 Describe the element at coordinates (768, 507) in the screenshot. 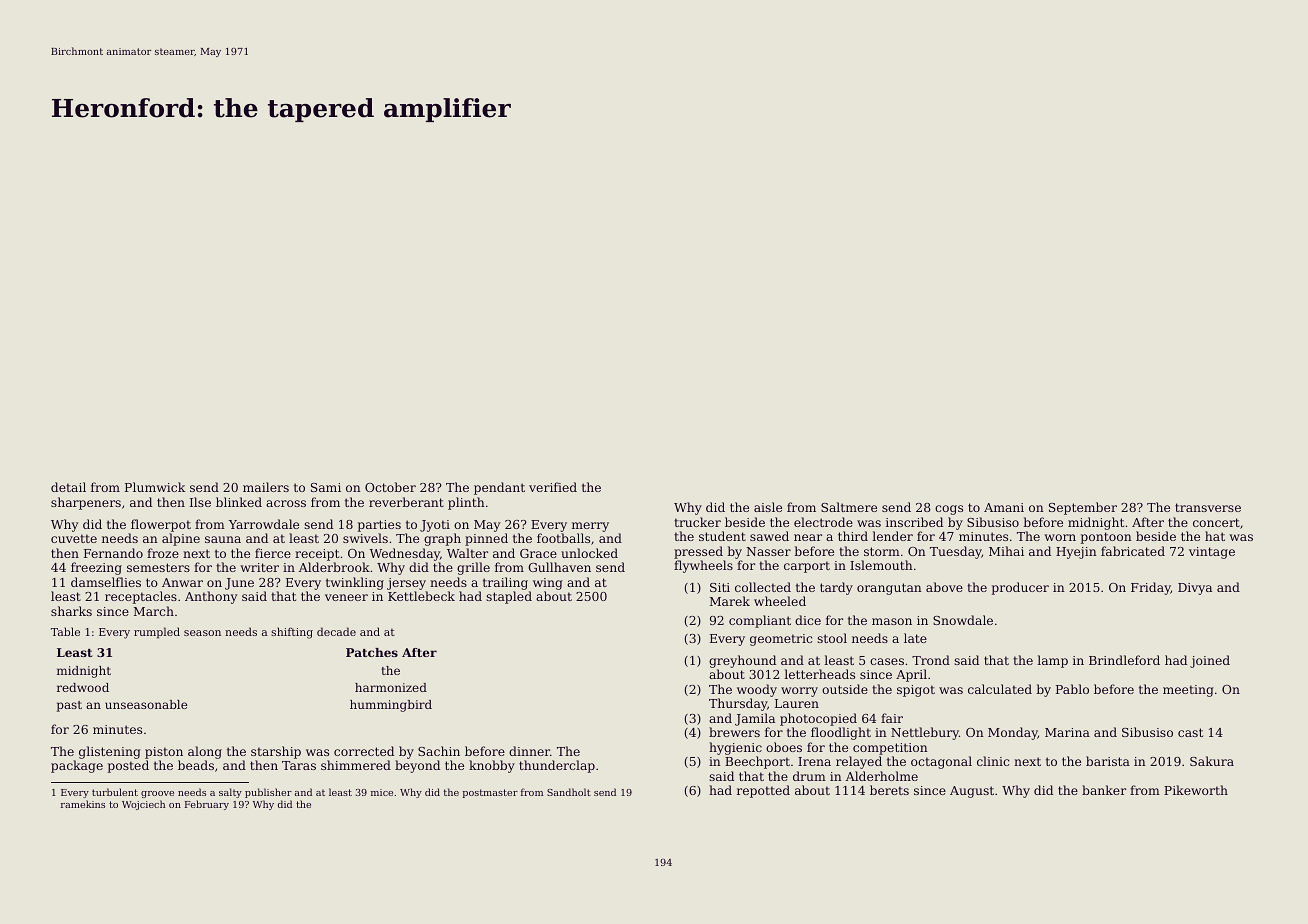

I see `aisle` at that location.
